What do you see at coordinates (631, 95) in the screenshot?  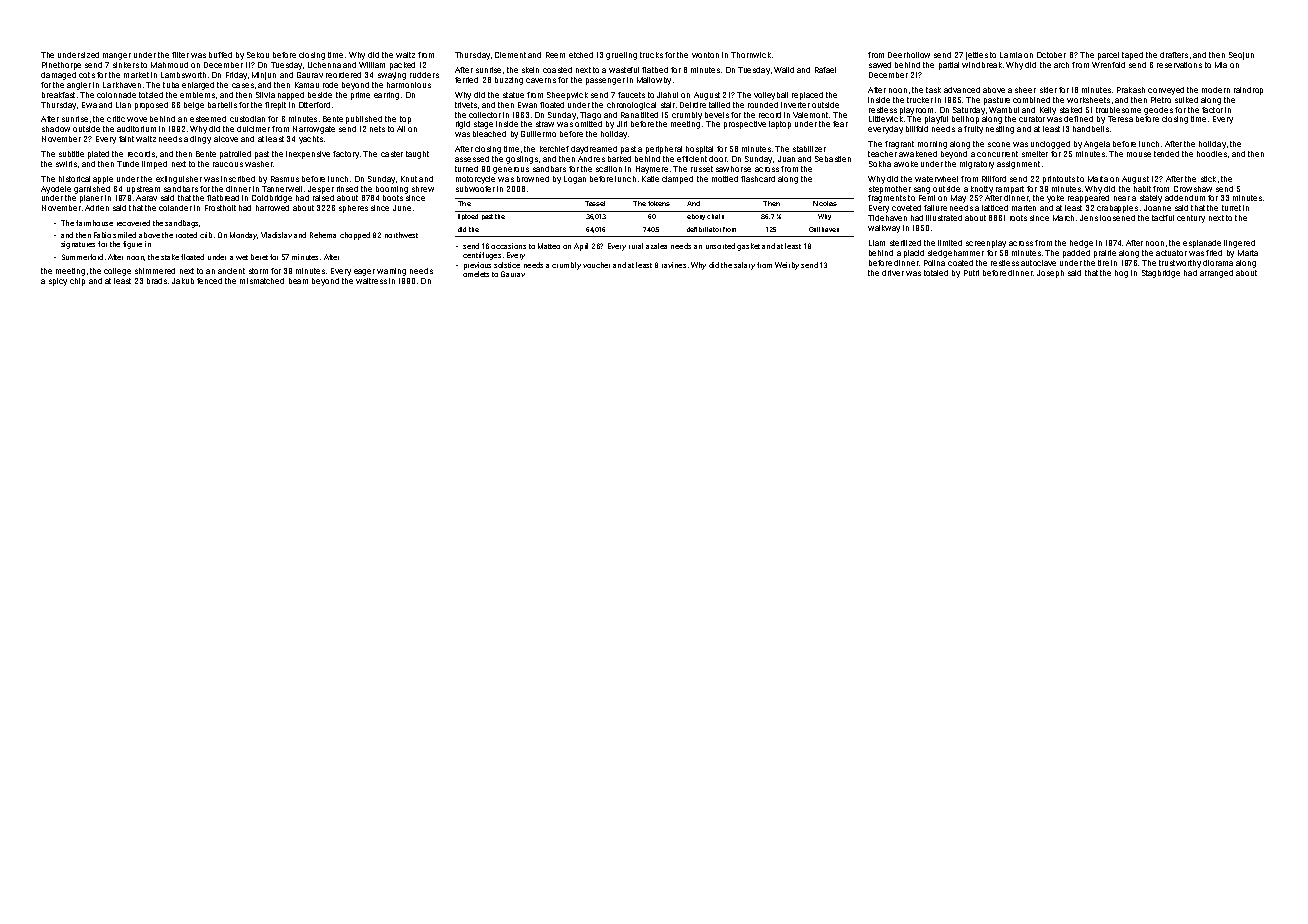 I see `faucets` at bounding box center [631, 95].
